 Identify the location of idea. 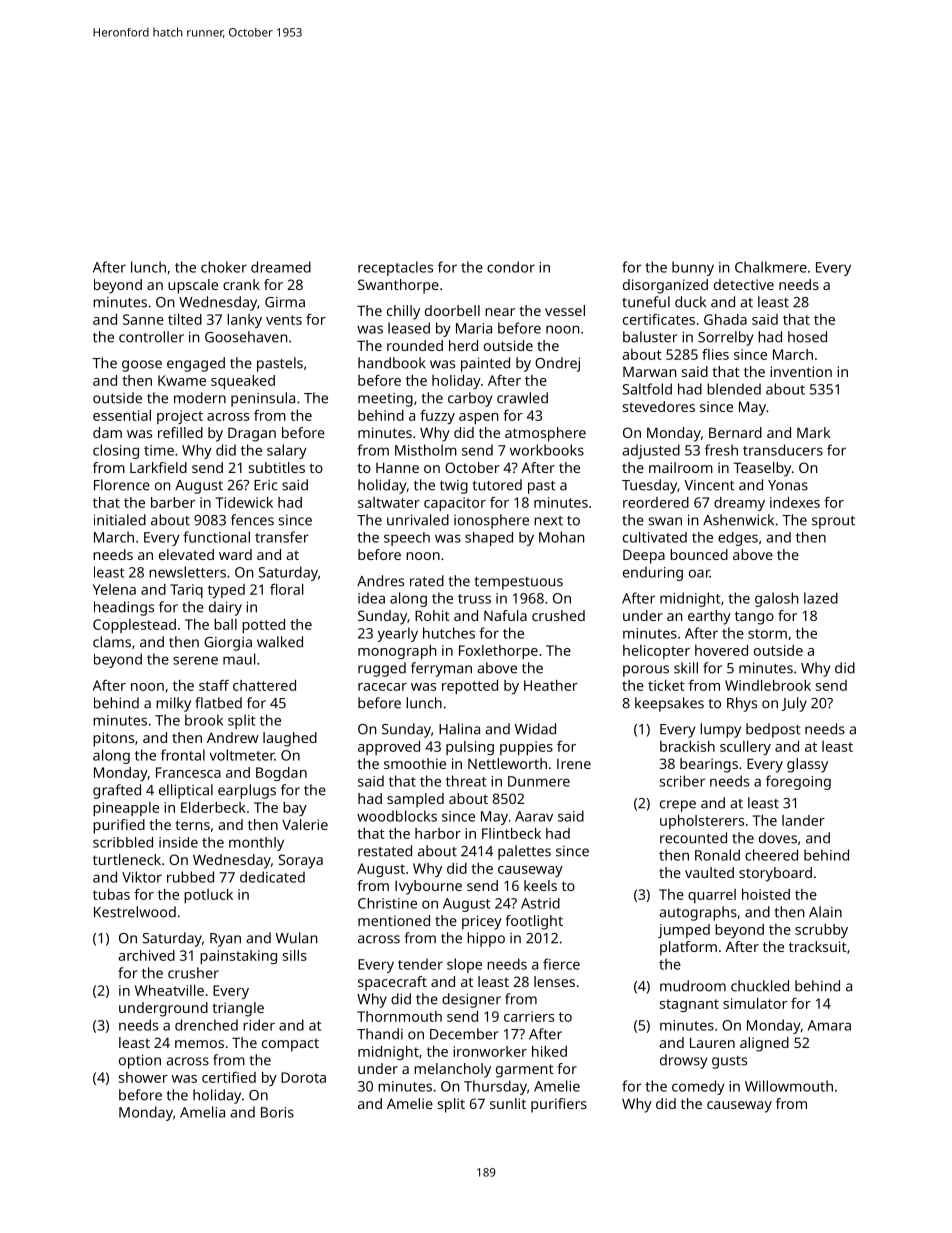
(371, 598).
